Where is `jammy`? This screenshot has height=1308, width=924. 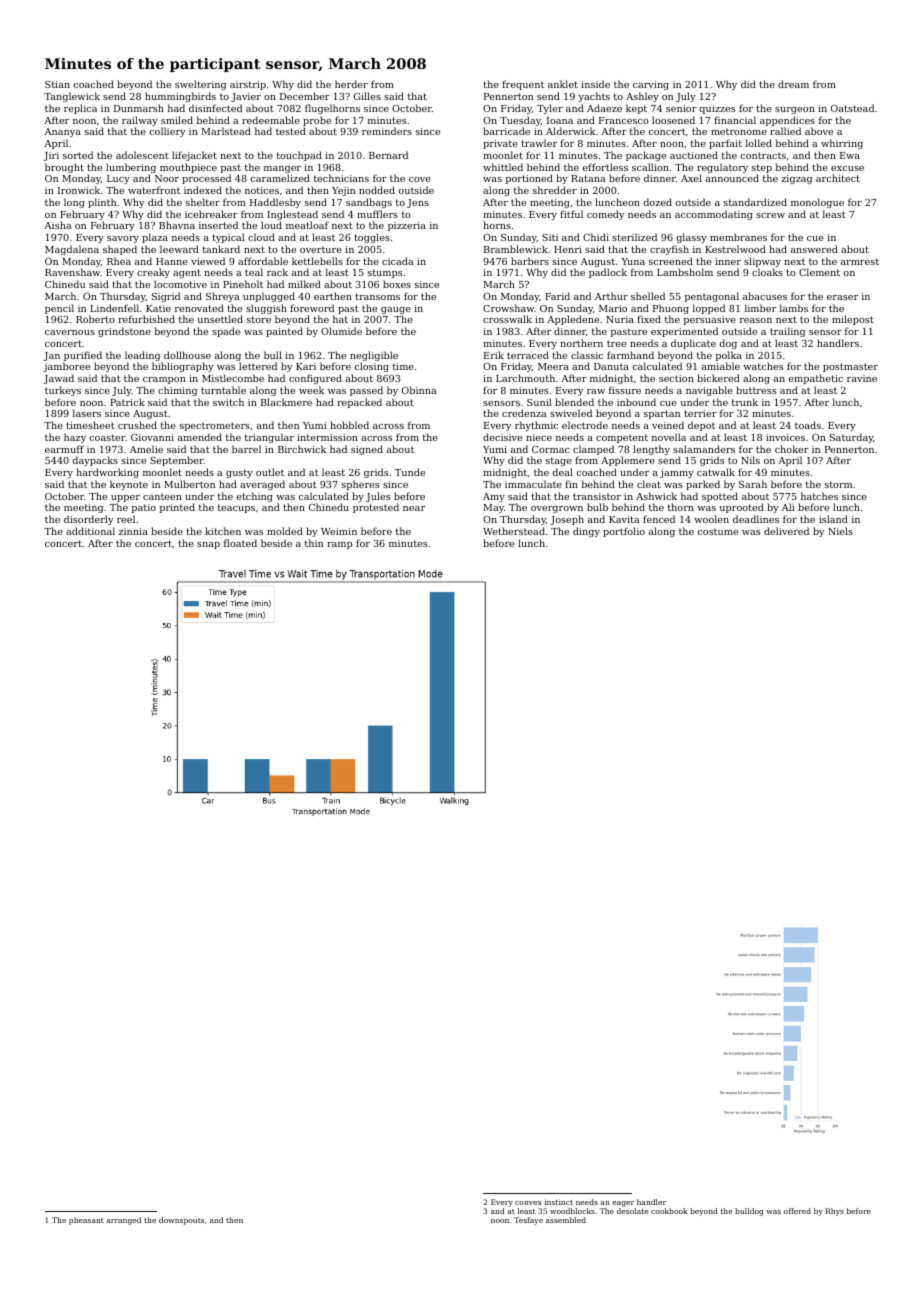
jammy is located at coordinates (677, 473).
